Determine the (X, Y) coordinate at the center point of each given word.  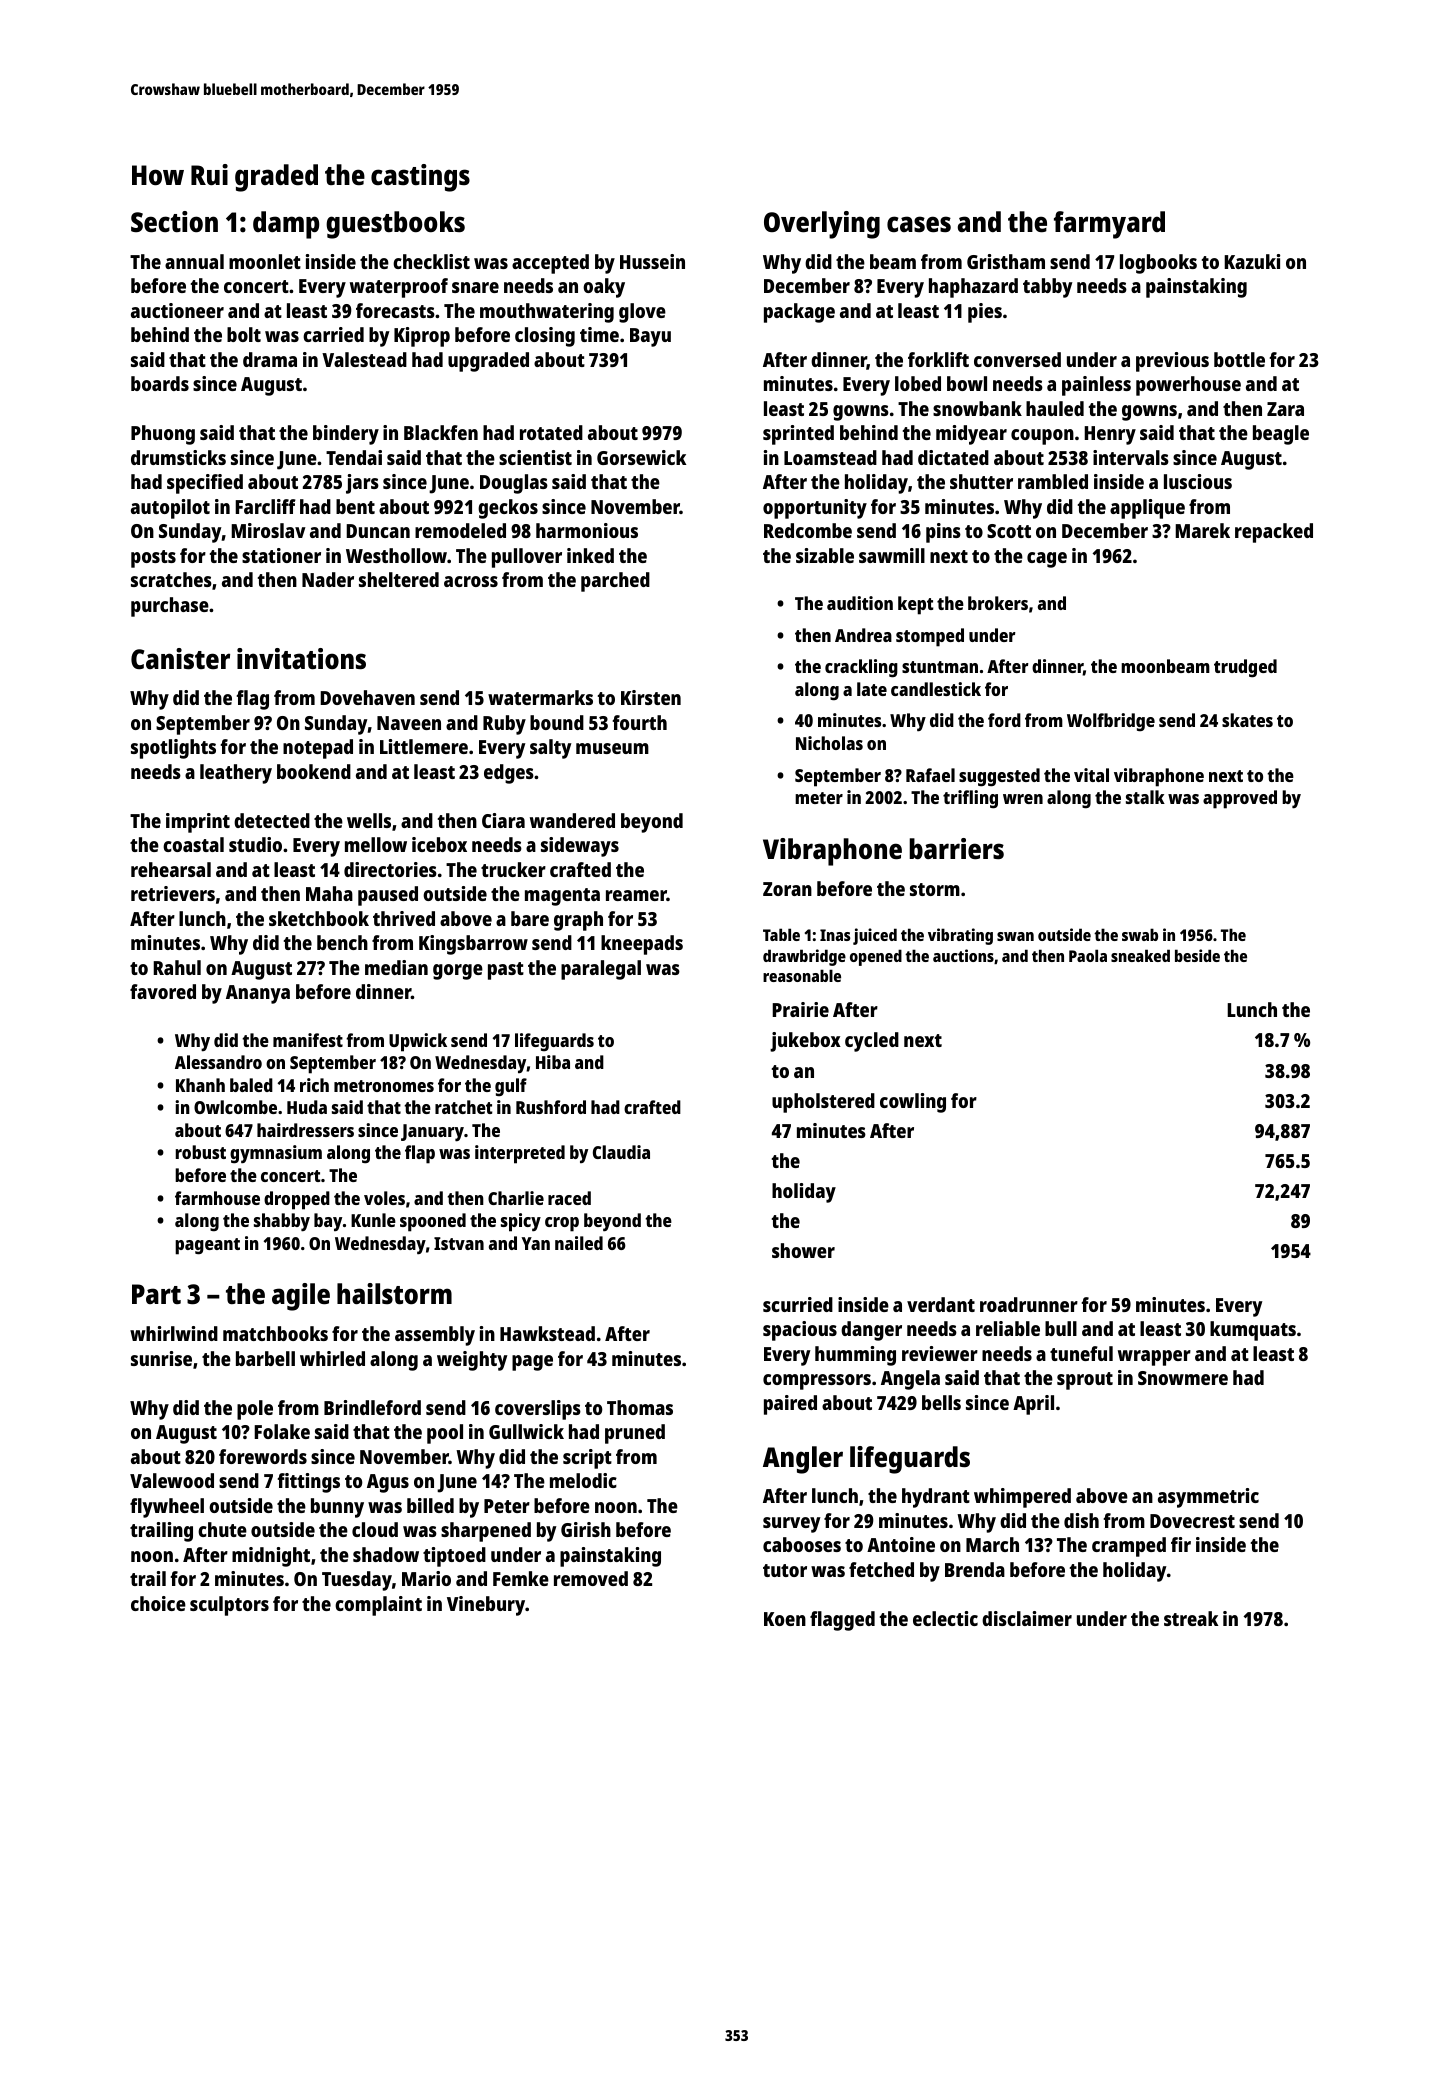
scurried (798, 1304)
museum (612, 748)
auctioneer (177, 310)
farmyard (1109, 225)
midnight (271, 1557)
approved (1240, 799)
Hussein (652, 261)
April (1033, 1405)
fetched (881, 1569)
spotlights (173, 749)
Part (156, 1294)
